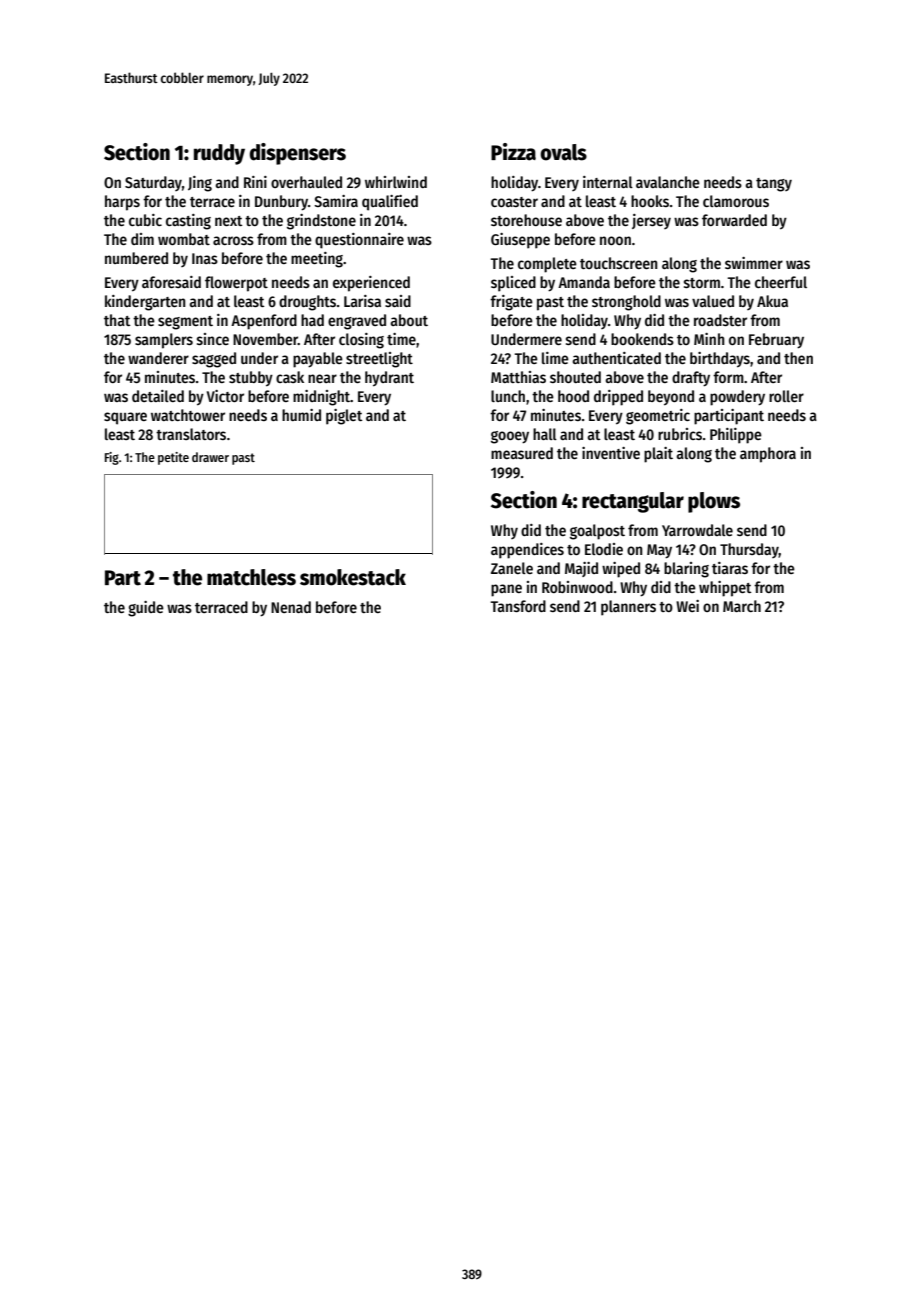  What do you see at coordinates (251, 577) in the document?
I see `matchless` at bounding box center [251, 577].
